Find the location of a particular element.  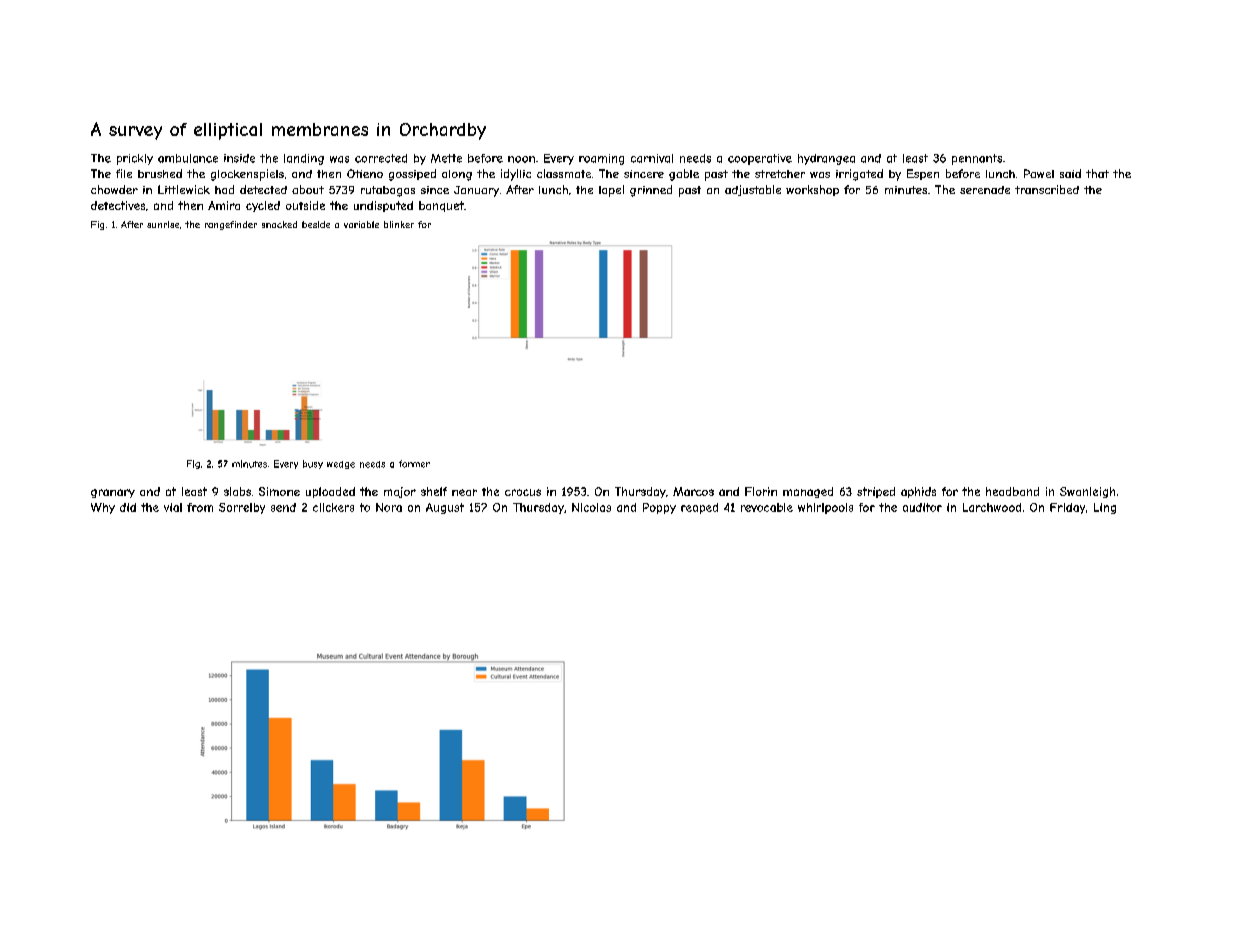

wedge is located at coordinates (341, 465).
